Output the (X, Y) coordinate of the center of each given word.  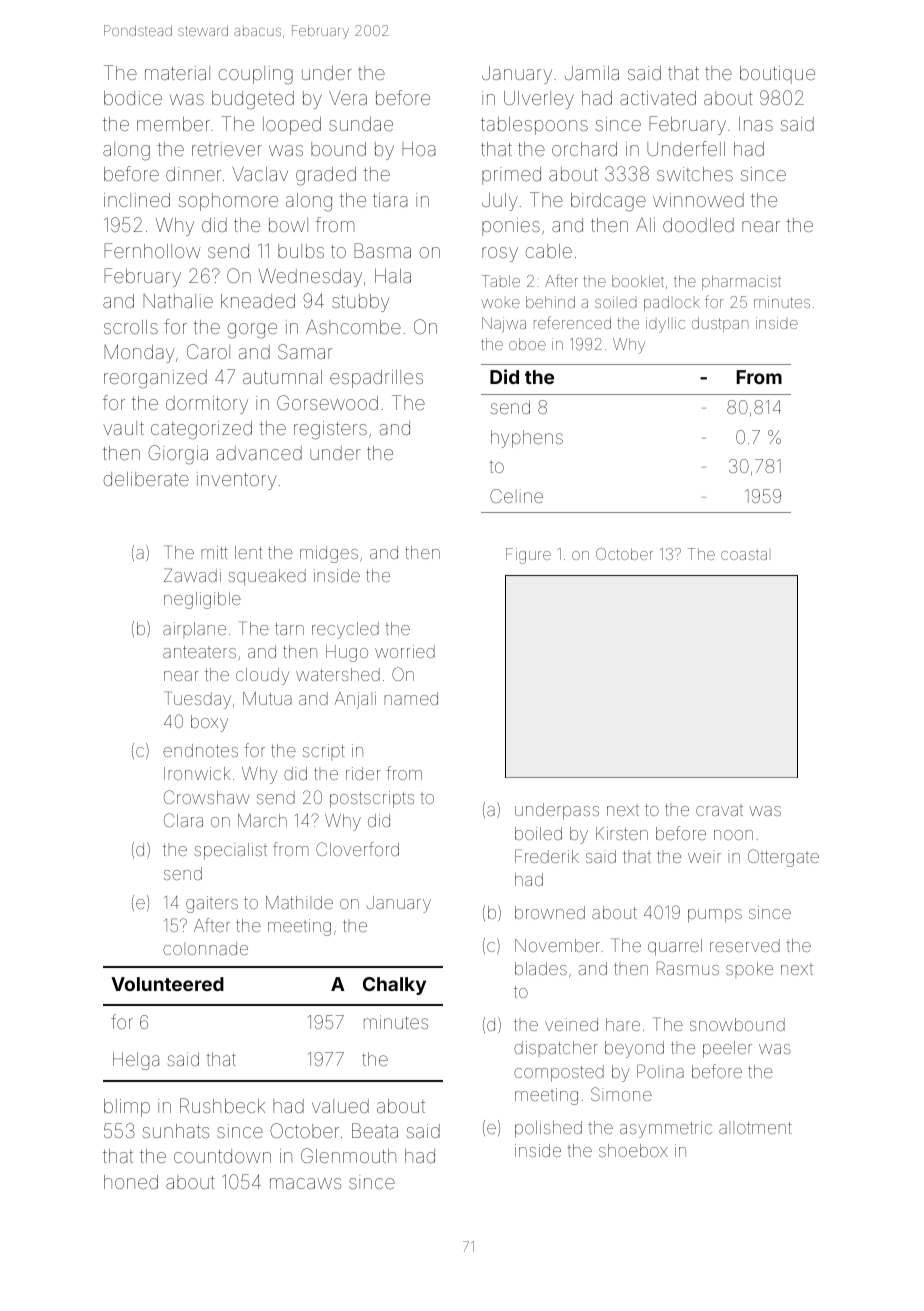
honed (131, 1182)
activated (658, 98)
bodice (133, 98)
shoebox (633, 1150)
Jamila (592, 73)
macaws (305, 1183)
